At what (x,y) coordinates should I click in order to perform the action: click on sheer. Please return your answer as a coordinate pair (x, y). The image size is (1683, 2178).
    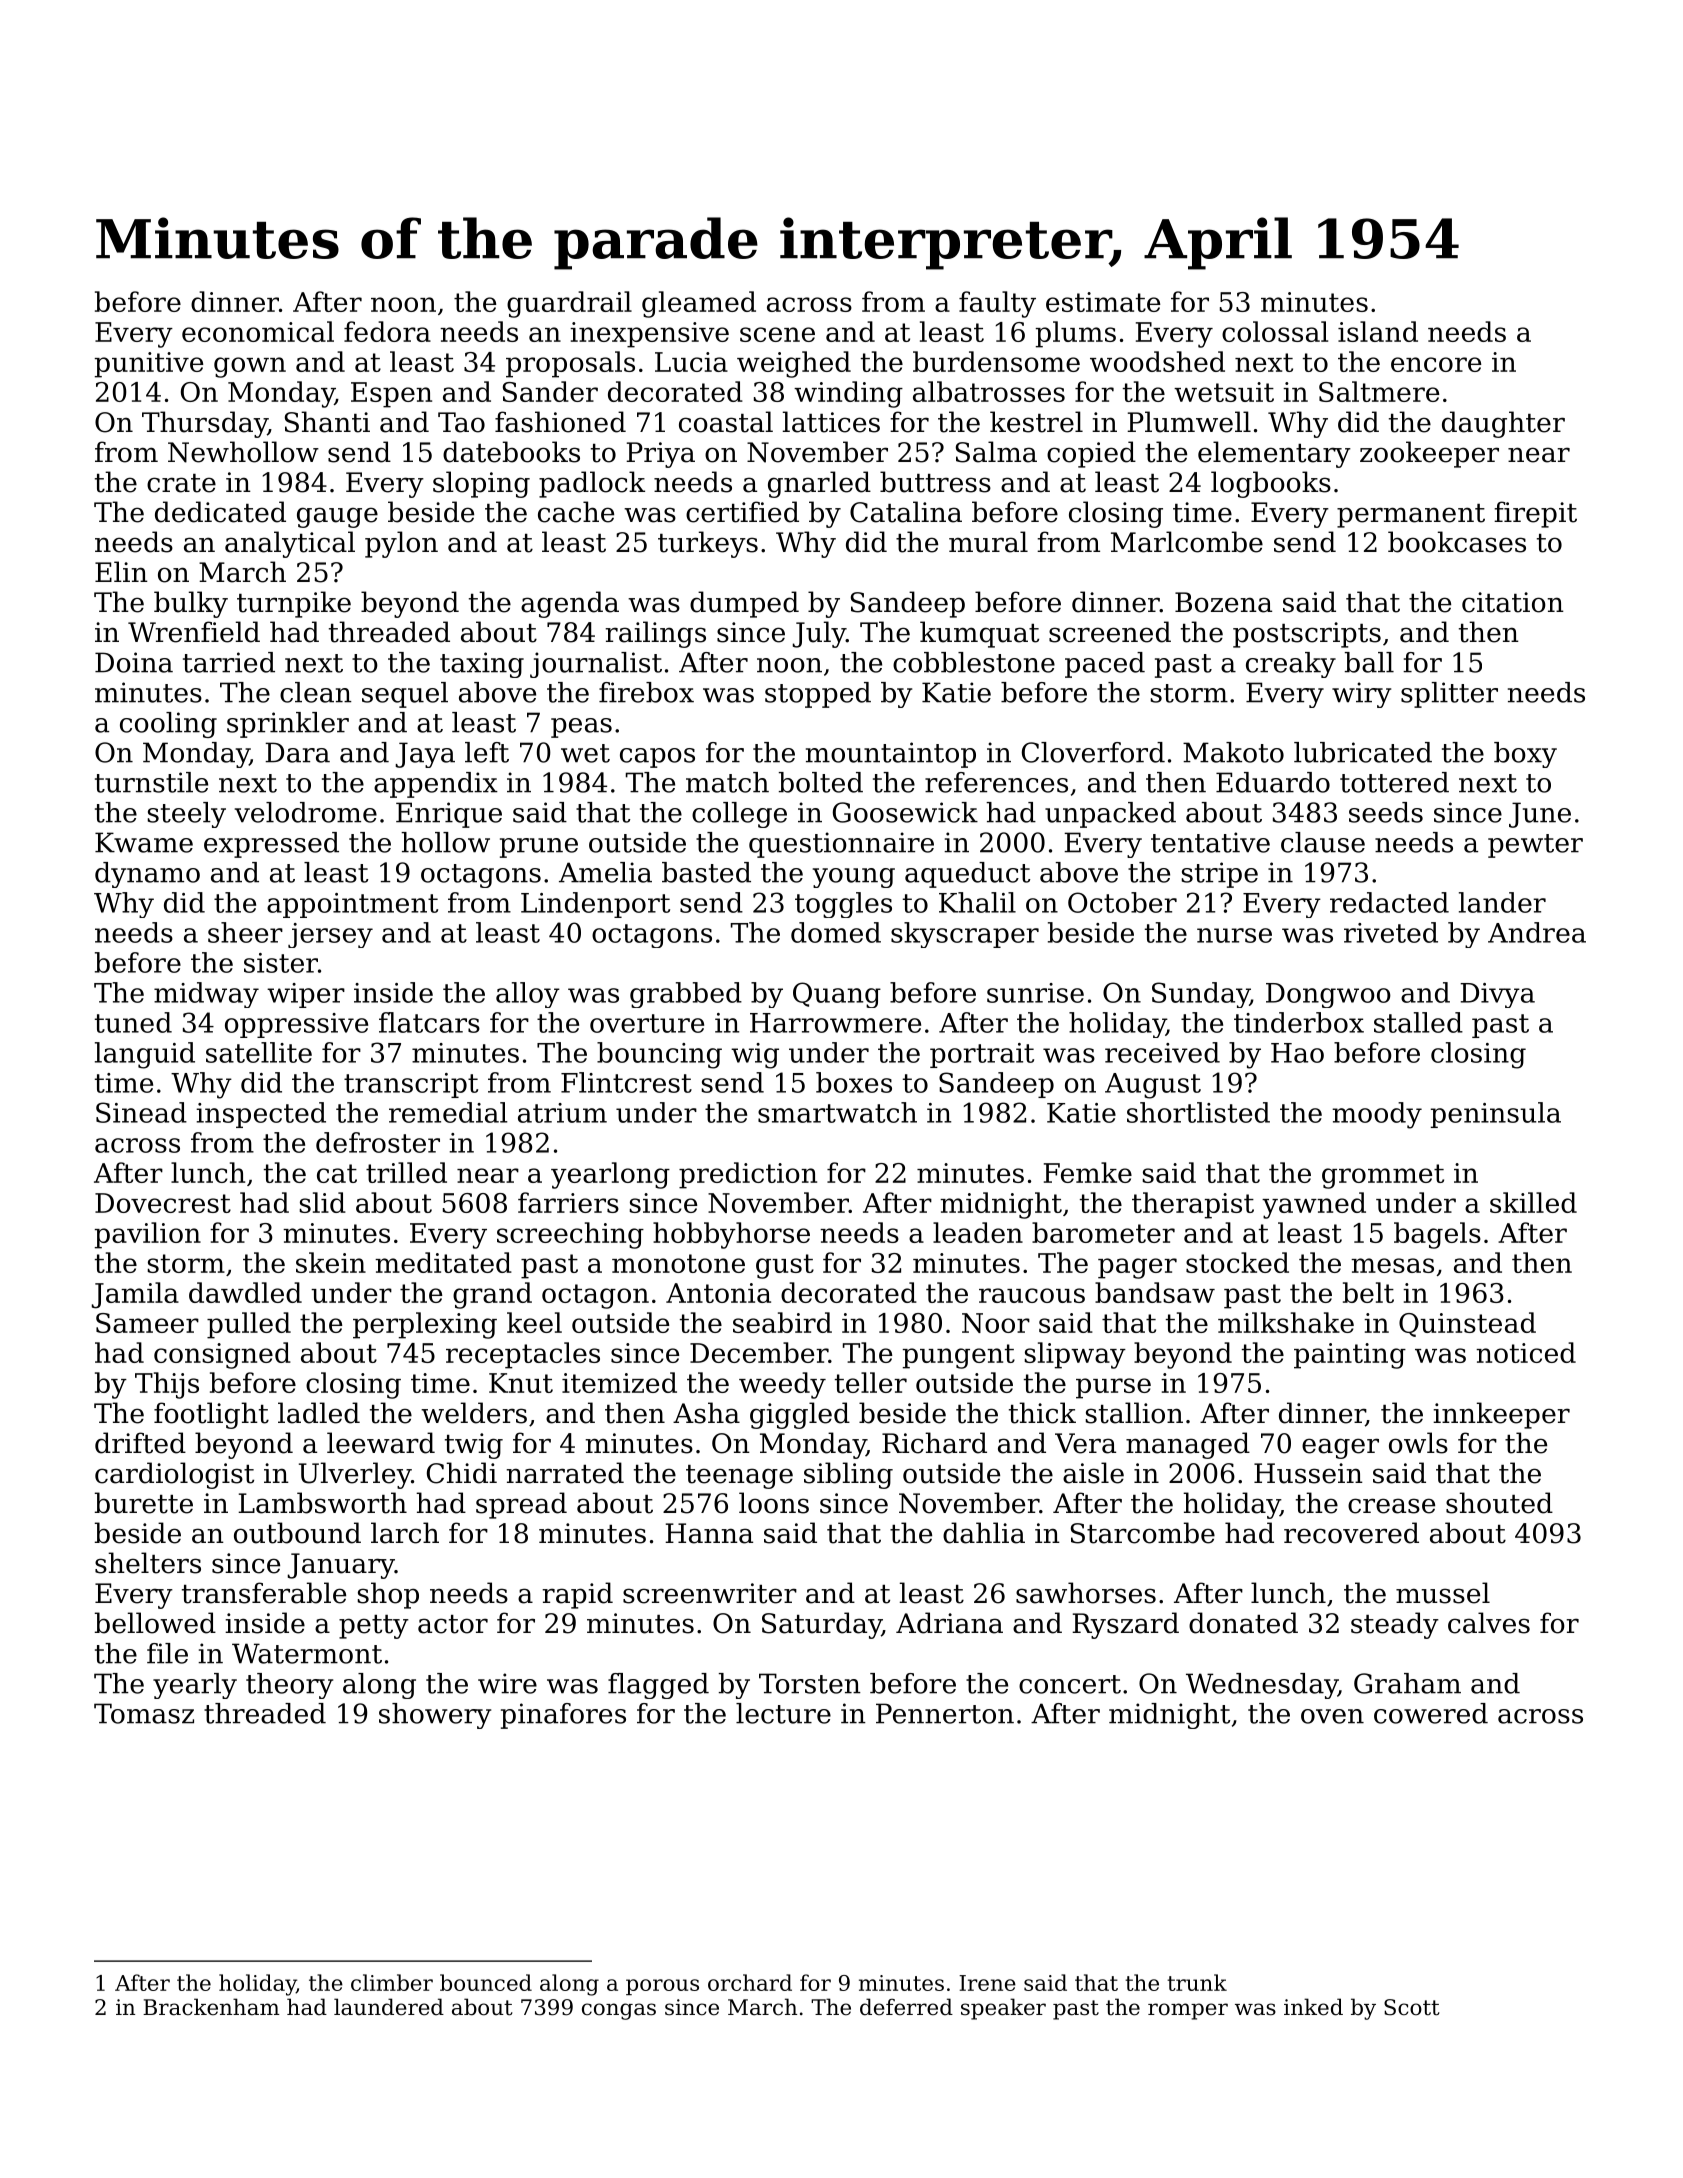
    Looking at the image, I should click on (245, 932).
